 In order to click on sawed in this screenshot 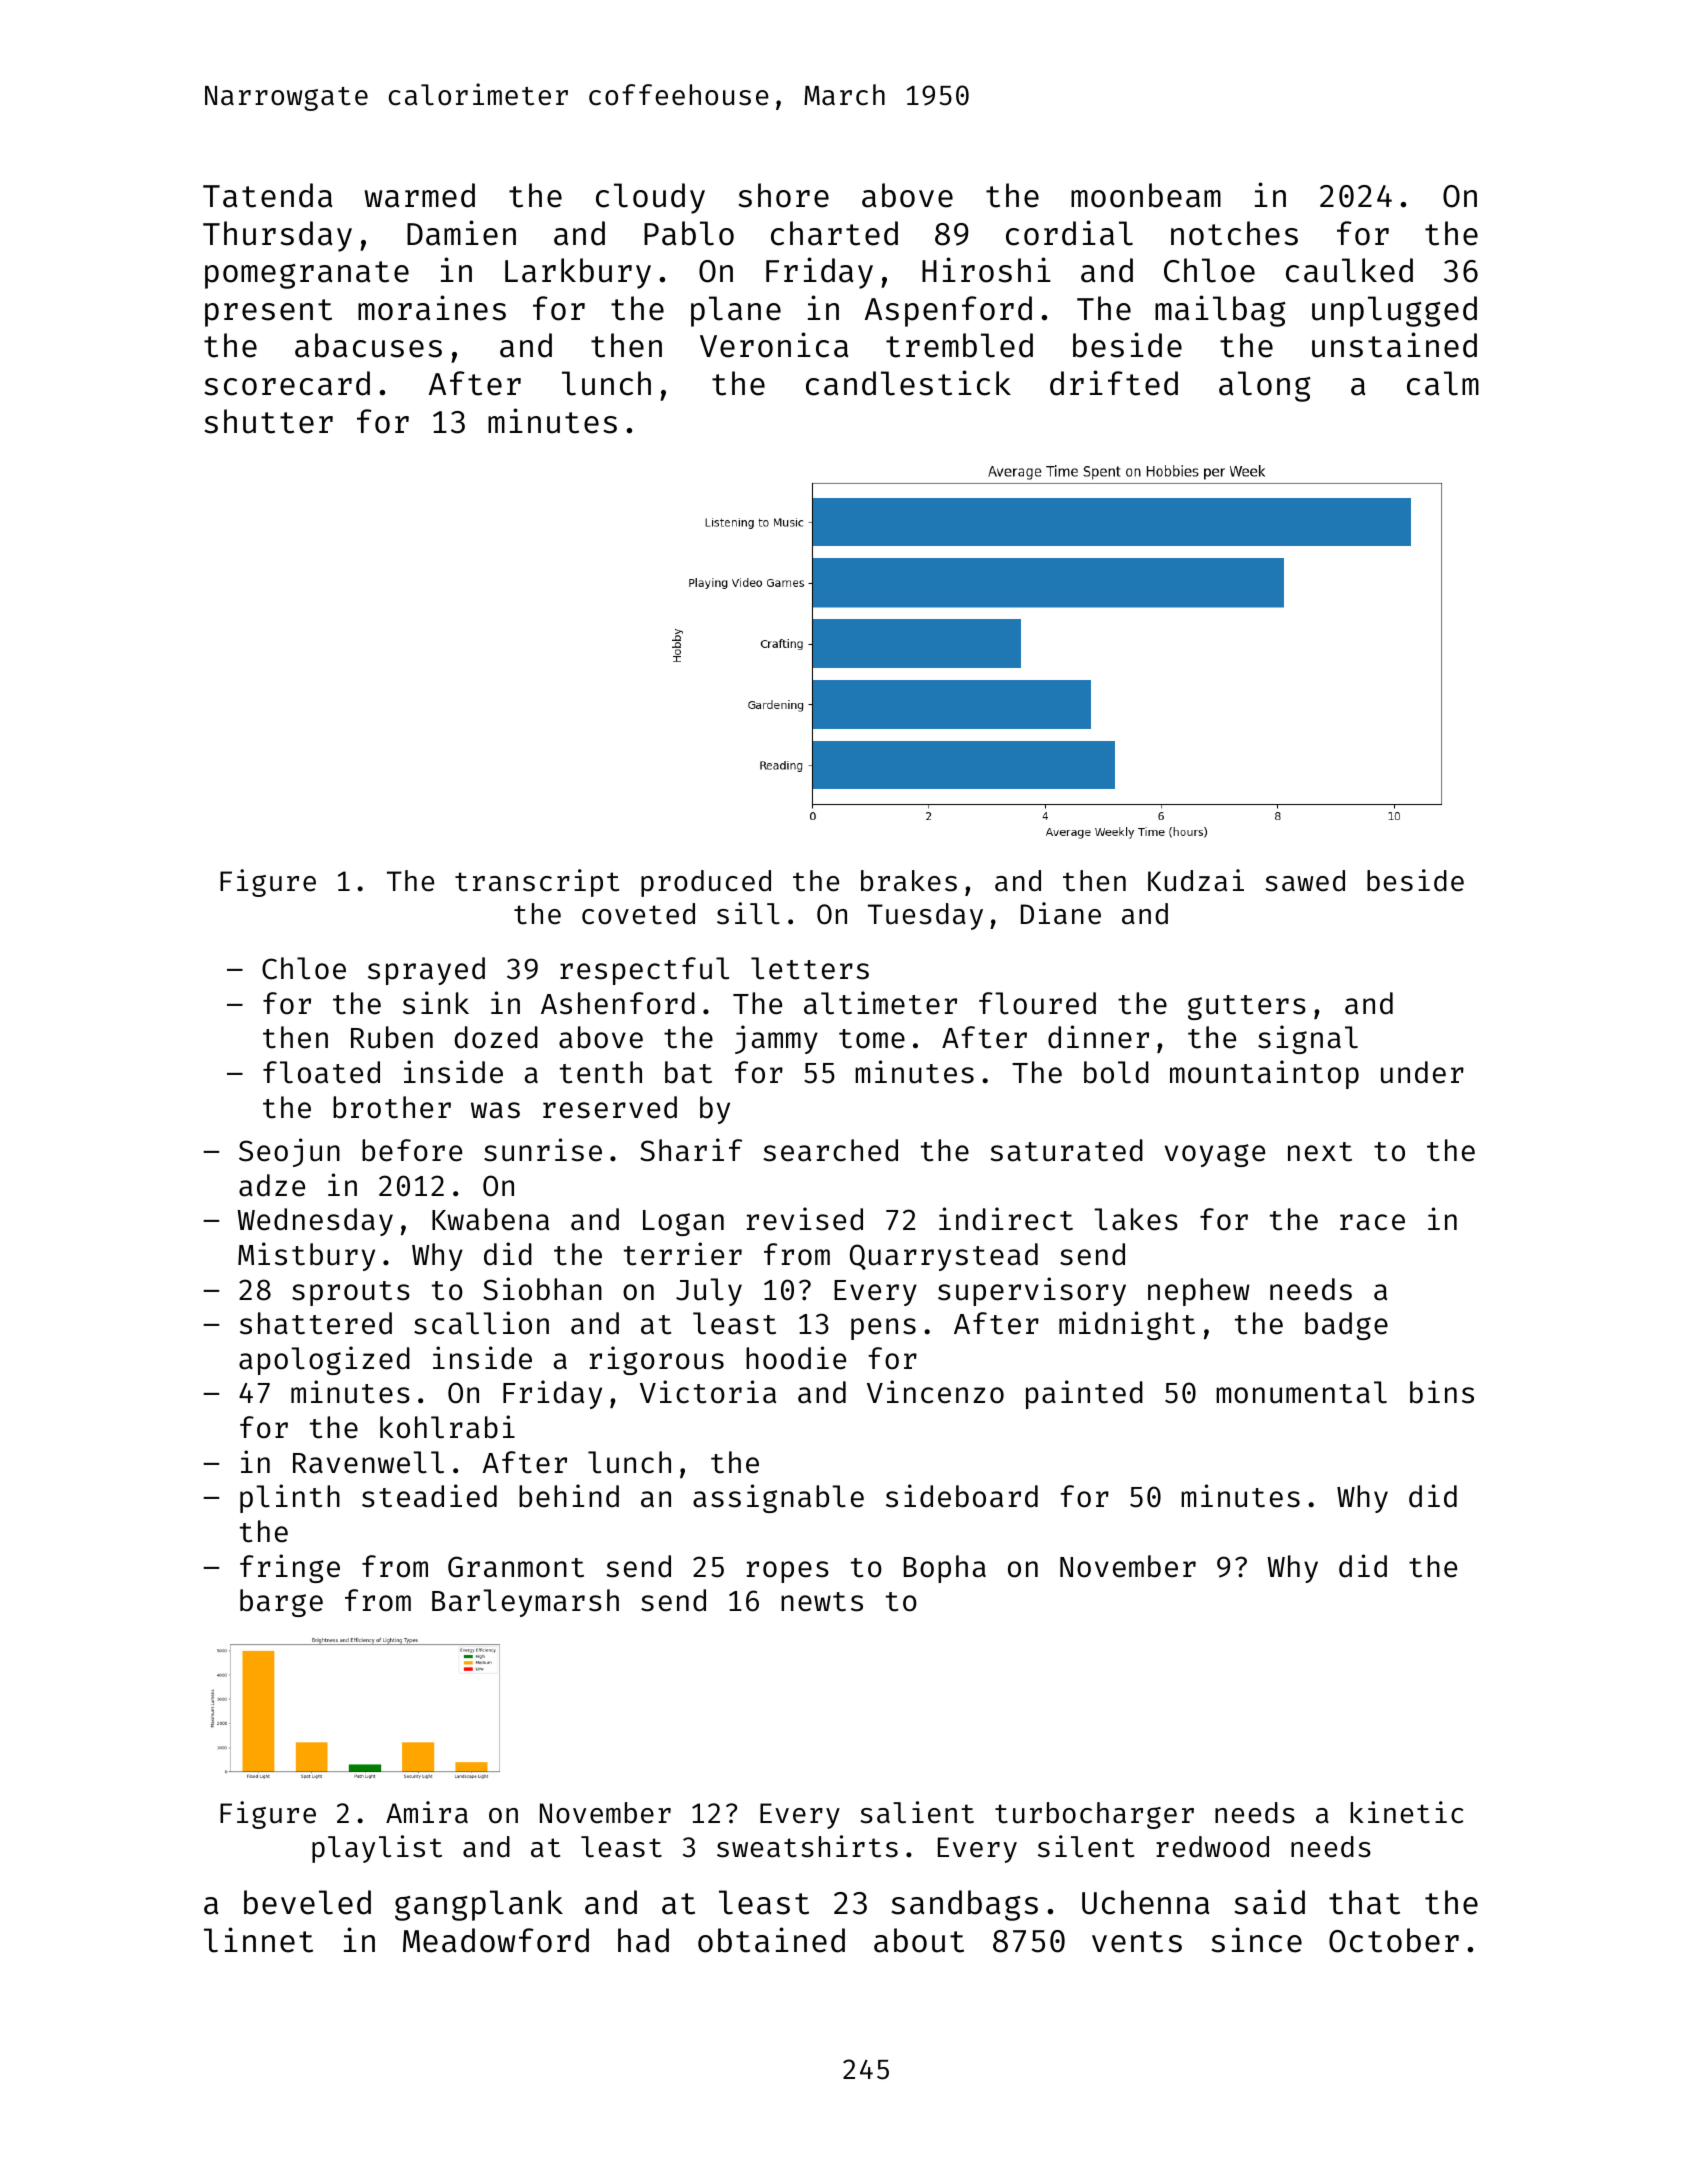, I will do `click(1305, 881)`.
